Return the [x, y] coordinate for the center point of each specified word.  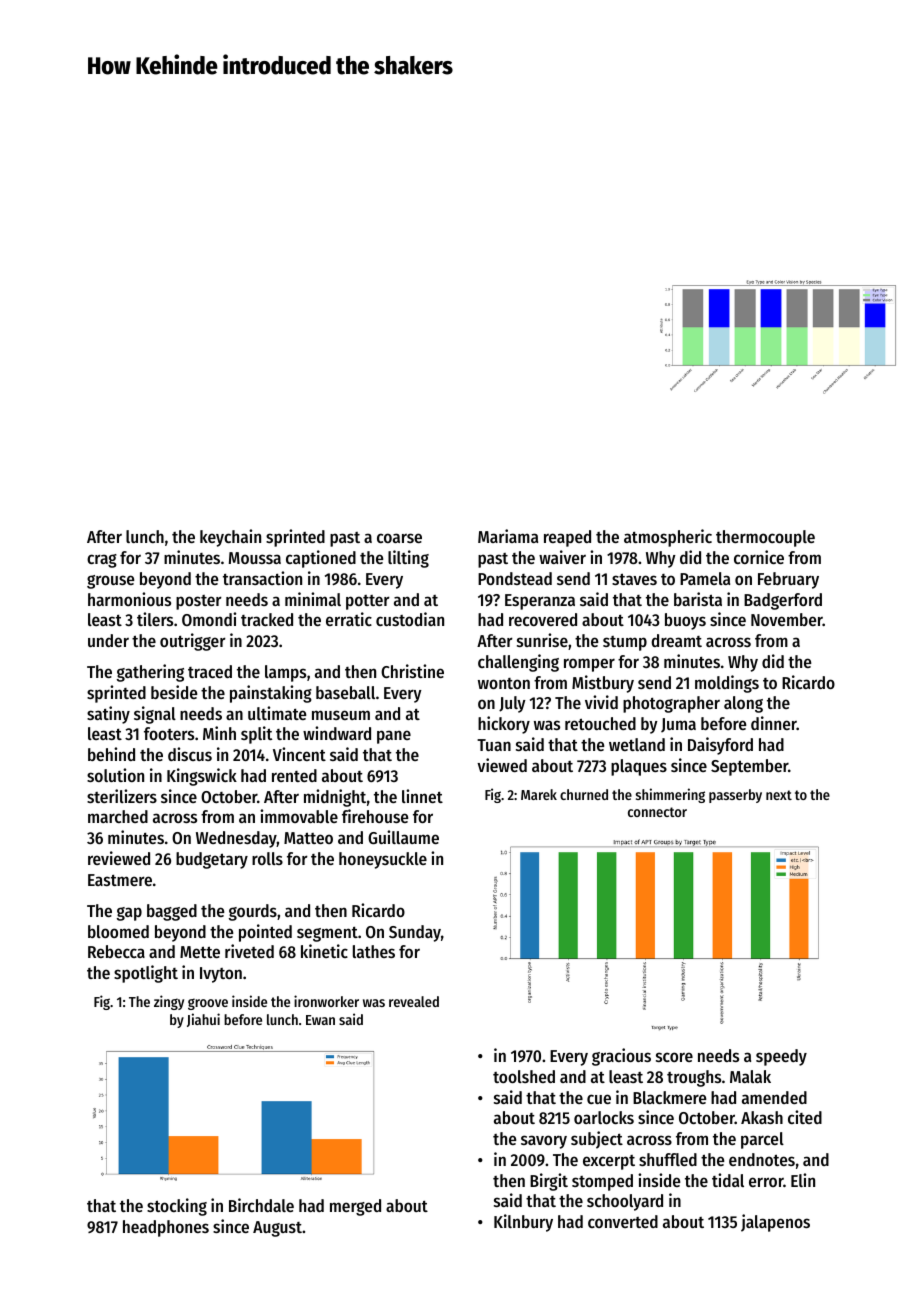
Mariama [508, 536]
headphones [166, 1228]
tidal [728, 1180]
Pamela [705, 578]
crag [102, 561]
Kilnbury [523, 1223]
